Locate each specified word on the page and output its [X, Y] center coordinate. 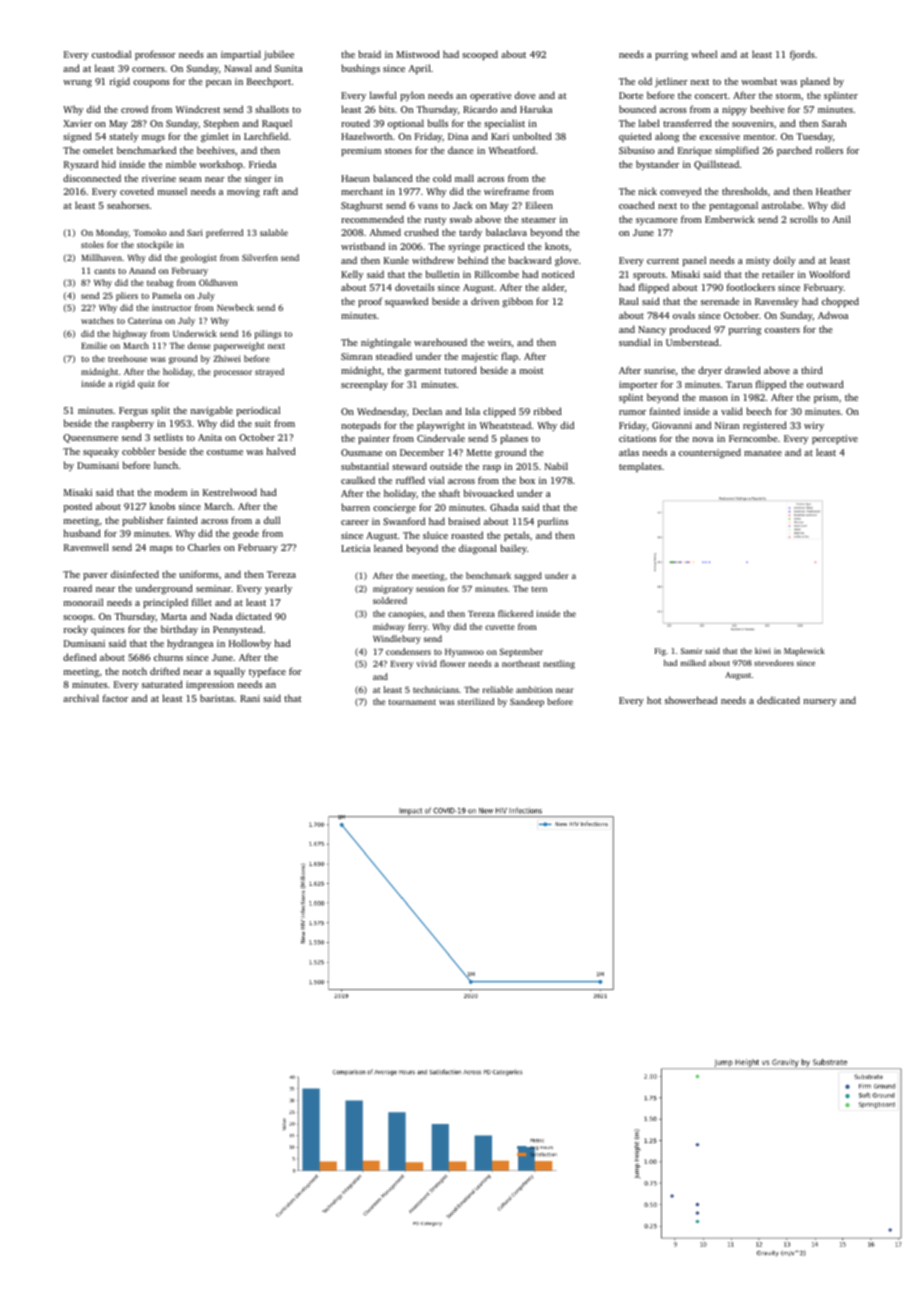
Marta [174, 616]
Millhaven [101, 257]
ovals [684, 315]
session [430, 588]
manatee [763, 453]
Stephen [221, 124]
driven [485, 301]
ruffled [410, 480]
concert [711, 96]
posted [78, 507]
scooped [480, 55]
